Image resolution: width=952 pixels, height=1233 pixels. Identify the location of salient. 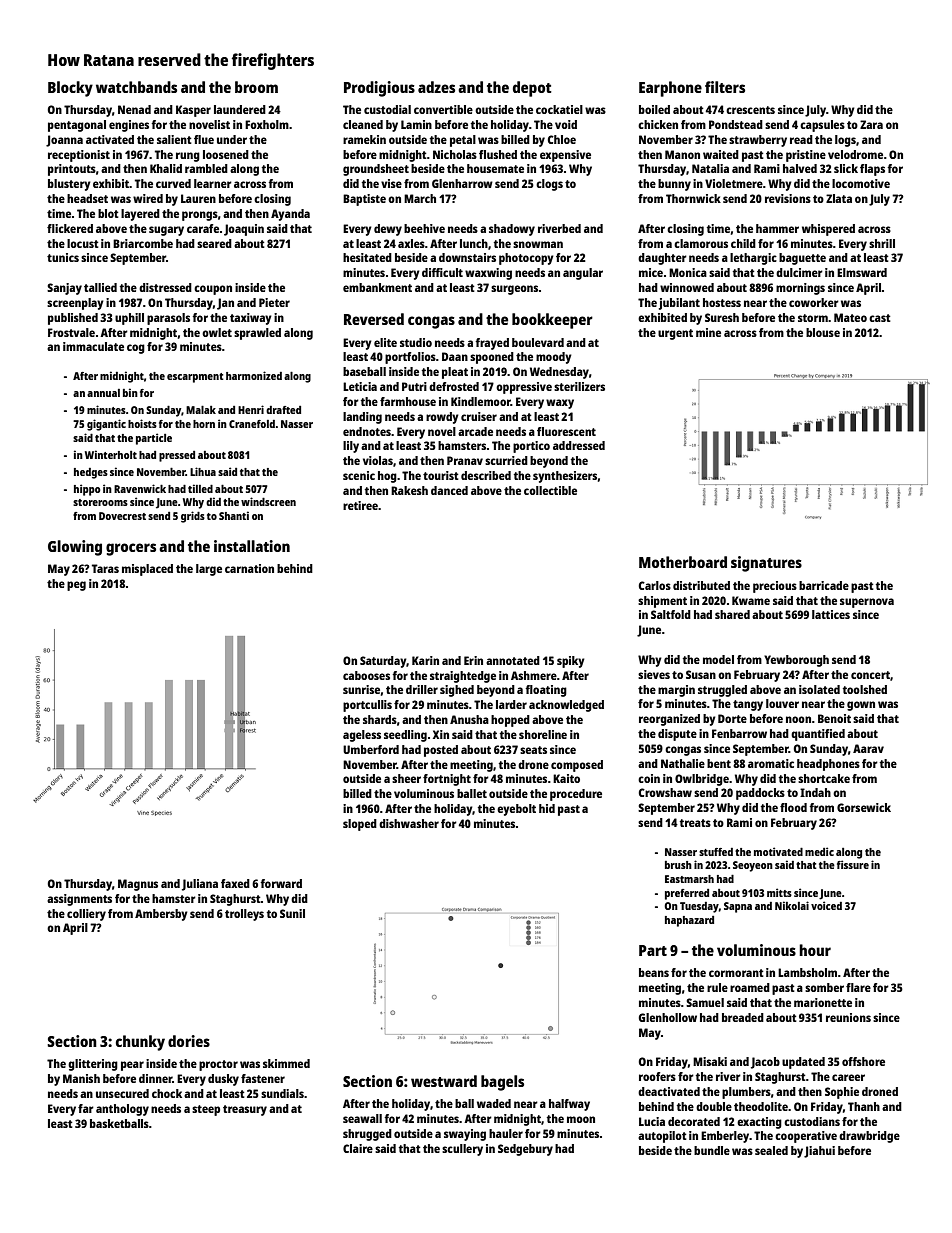
(174, 139).
